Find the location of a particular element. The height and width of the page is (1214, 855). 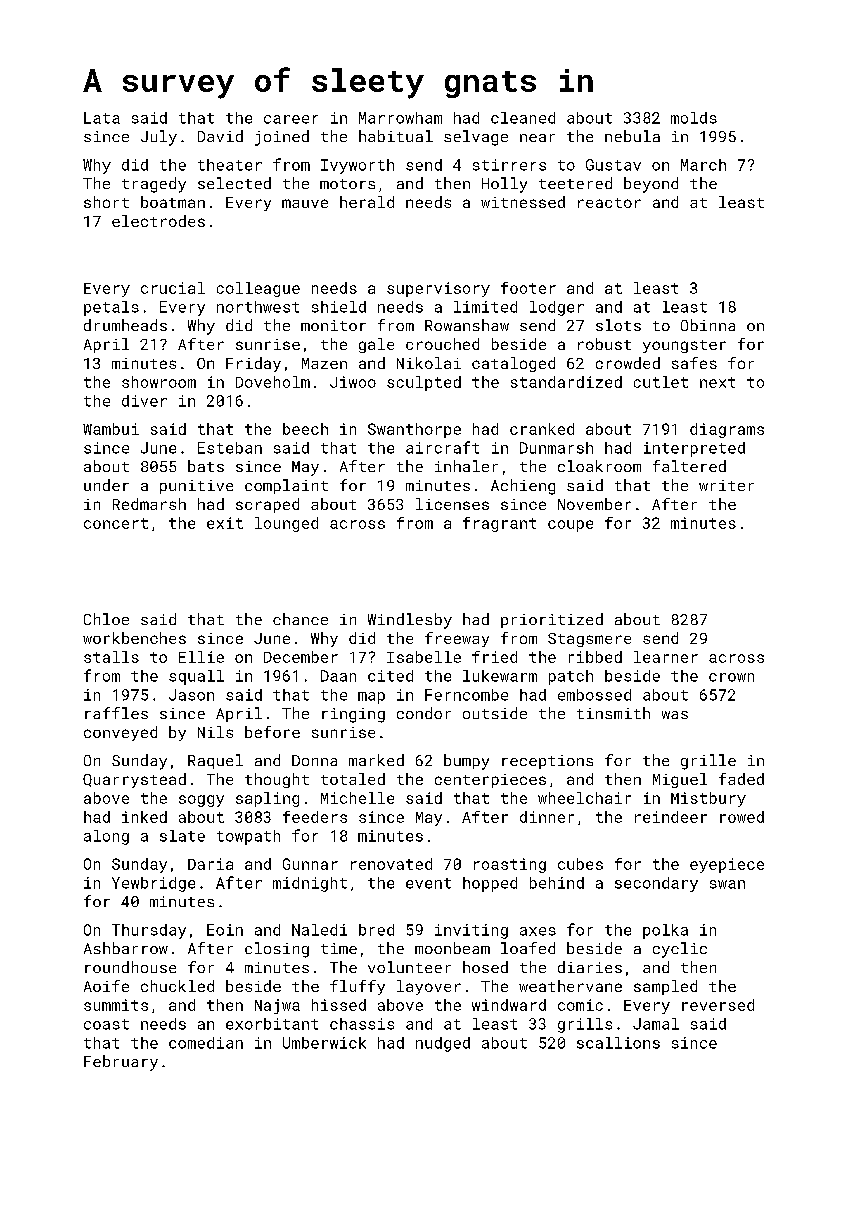

Michelle is located at coordinates (357, 798).
